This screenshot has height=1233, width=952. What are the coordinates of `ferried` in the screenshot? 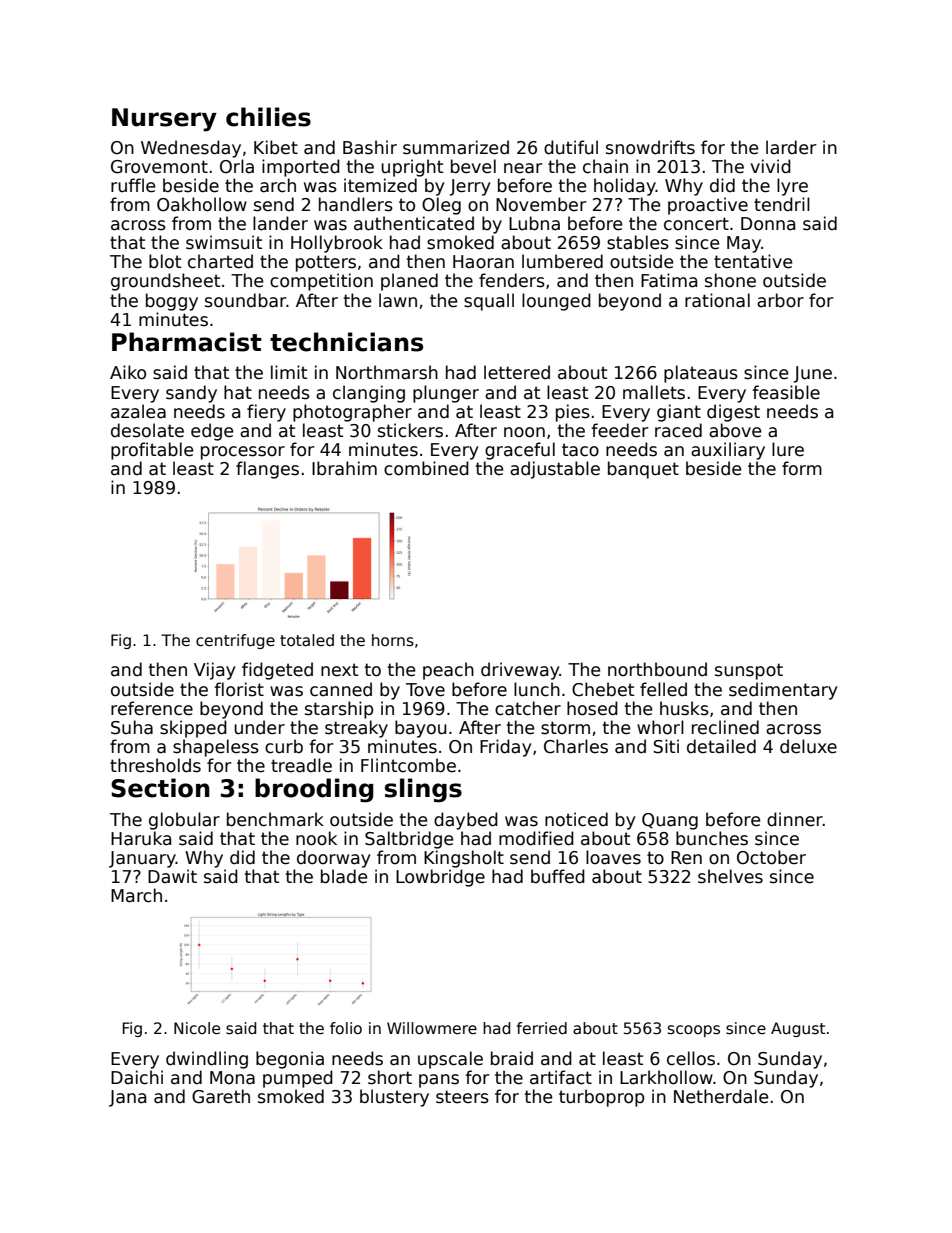 It's located at (541, 1028).
